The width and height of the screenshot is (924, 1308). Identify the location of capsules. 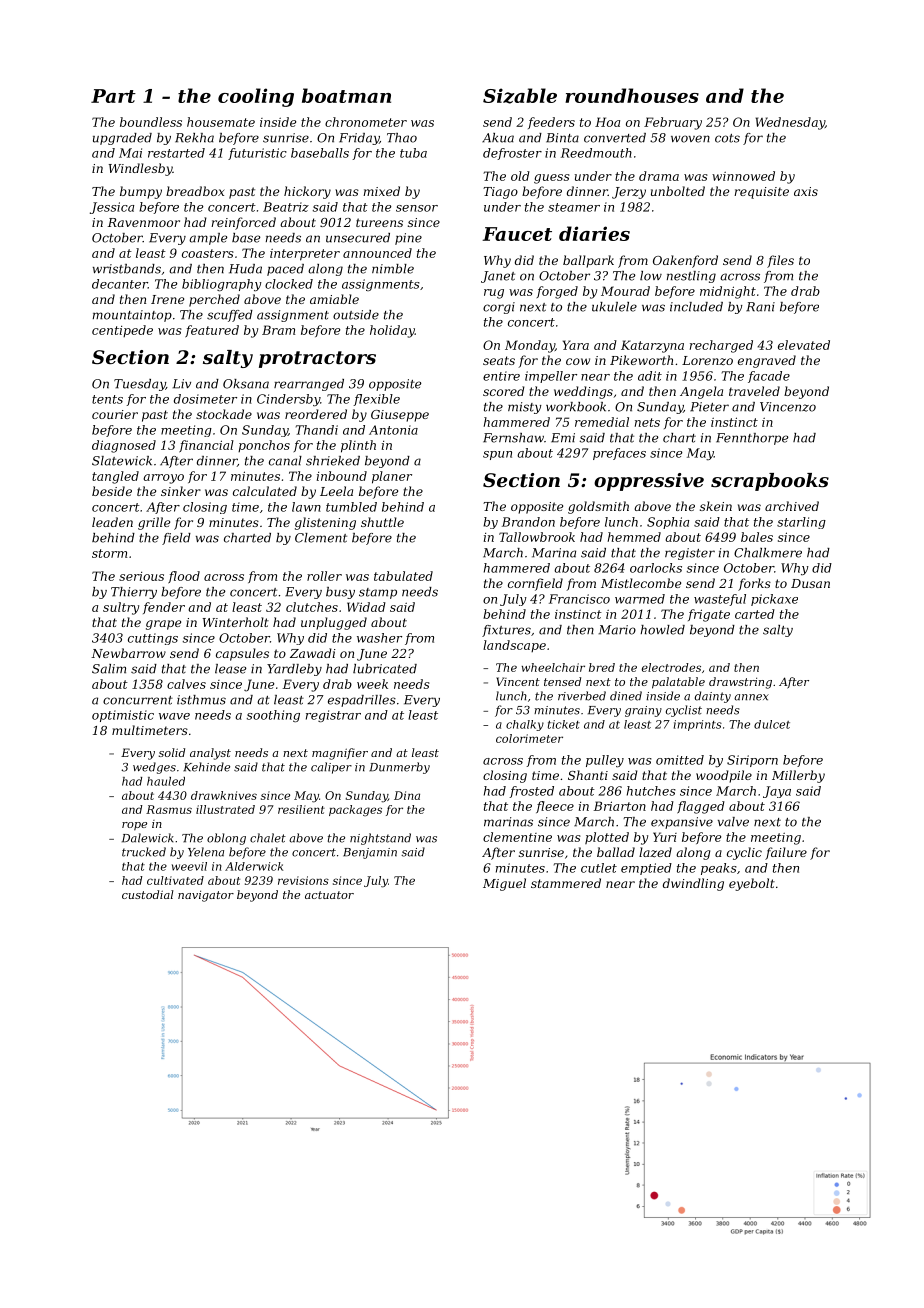
(242, 654).
